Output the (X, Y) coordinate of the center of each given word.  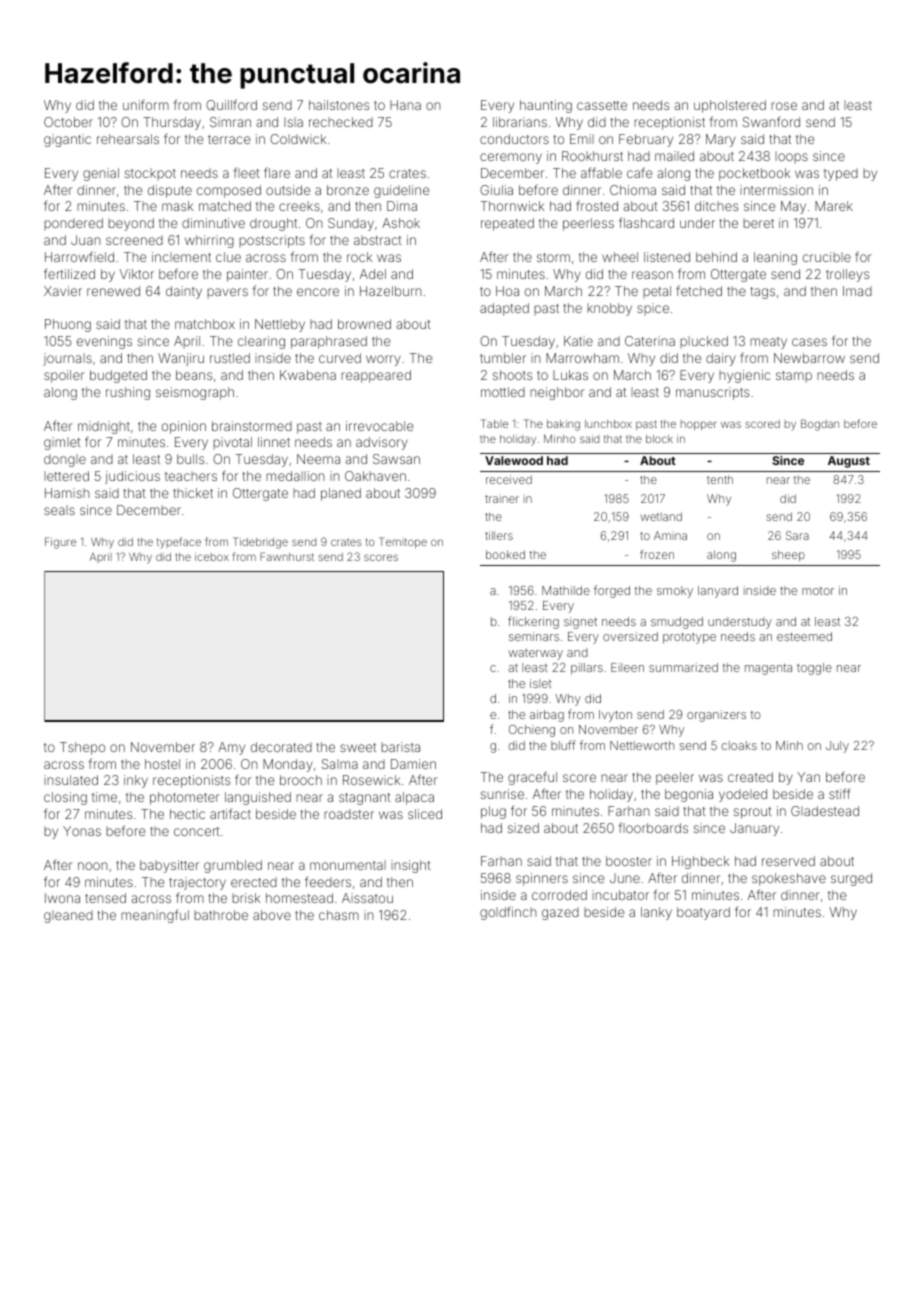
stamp (794, 376)
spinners (542, 879)
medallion (295, 476)
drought (273, 224)
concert (197, 831)
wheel (620, 257)
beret (758, 223)
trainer (502, 498)
